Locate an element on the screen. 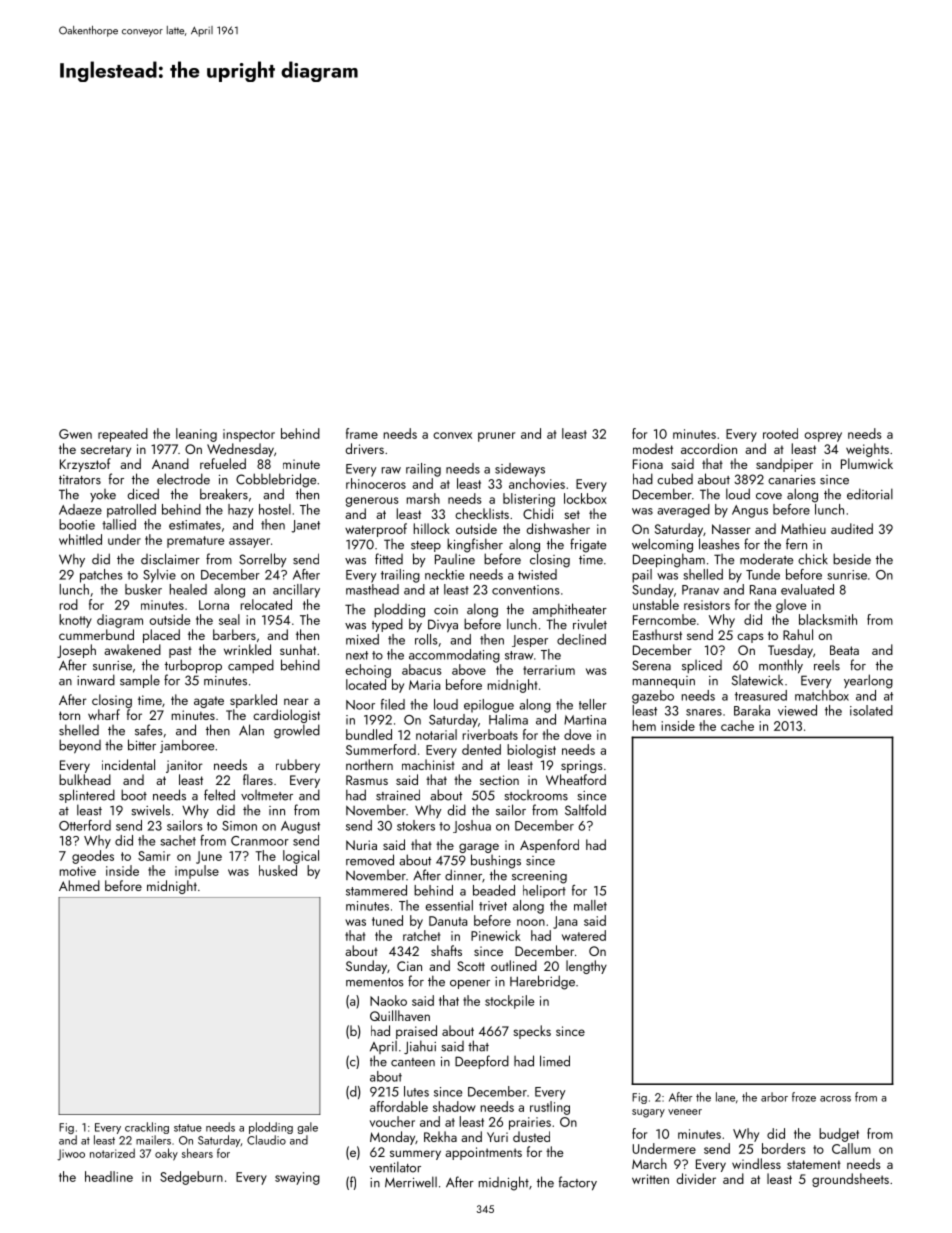  unstable is located at coordinates (656, 604).
